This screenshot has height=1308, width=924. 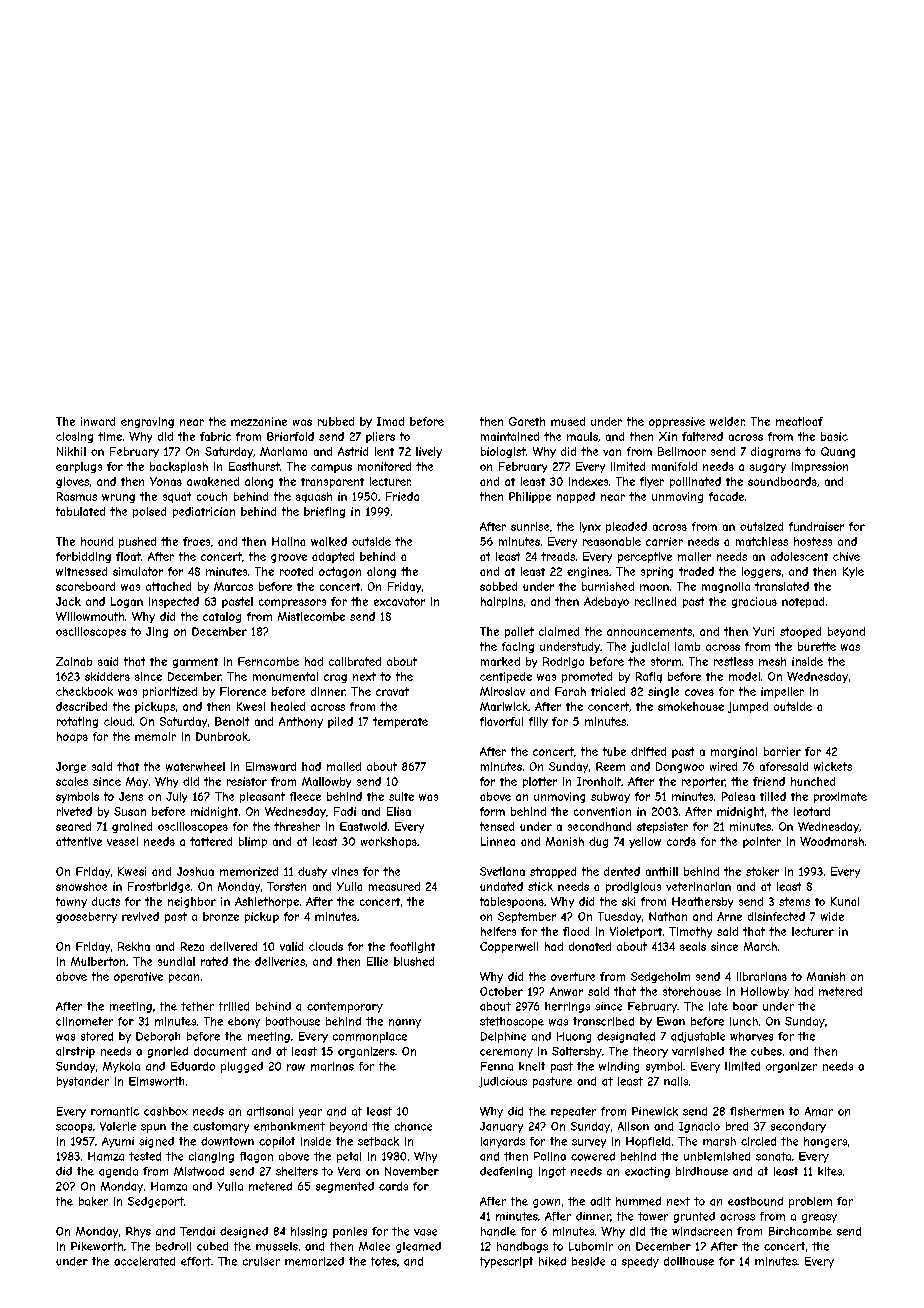 What do you see at coordinates (86, 917) in the screenshot?
I see `gooseberry` at bounding box center [86, 917].
